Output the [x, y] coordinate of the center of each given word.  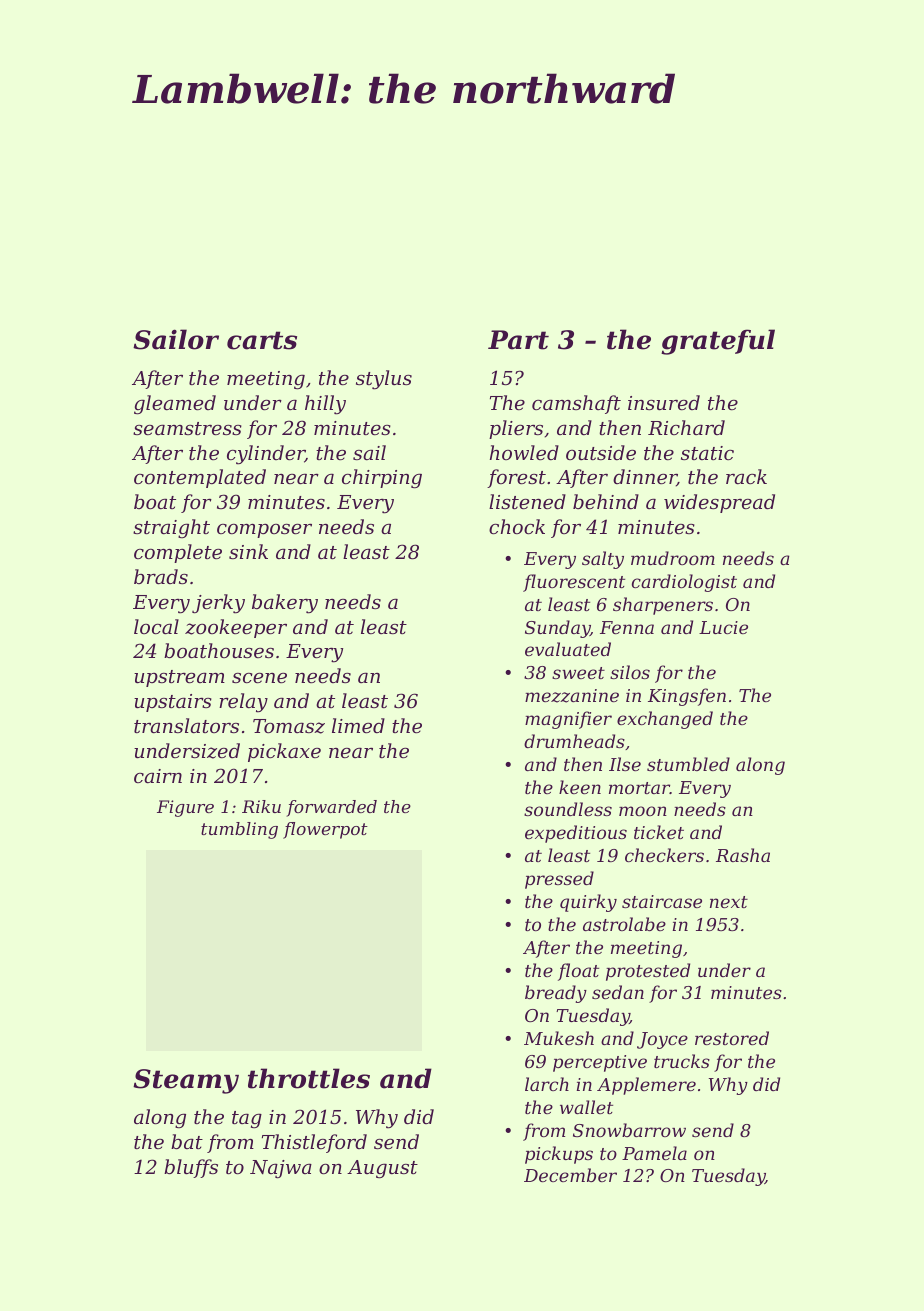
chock [517, 526]
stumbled [688, 764]
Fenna [627, 627]
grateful [718, 342]
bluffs [191, 1168]
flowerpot [325, 830]
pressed [559, 880]
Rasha [743, 855]
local [156, 626]
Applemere [646, 1086]
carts [262, 340]
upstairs [173, 703]
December [570, 1175]
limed [358, 725]
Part [518, 340]
